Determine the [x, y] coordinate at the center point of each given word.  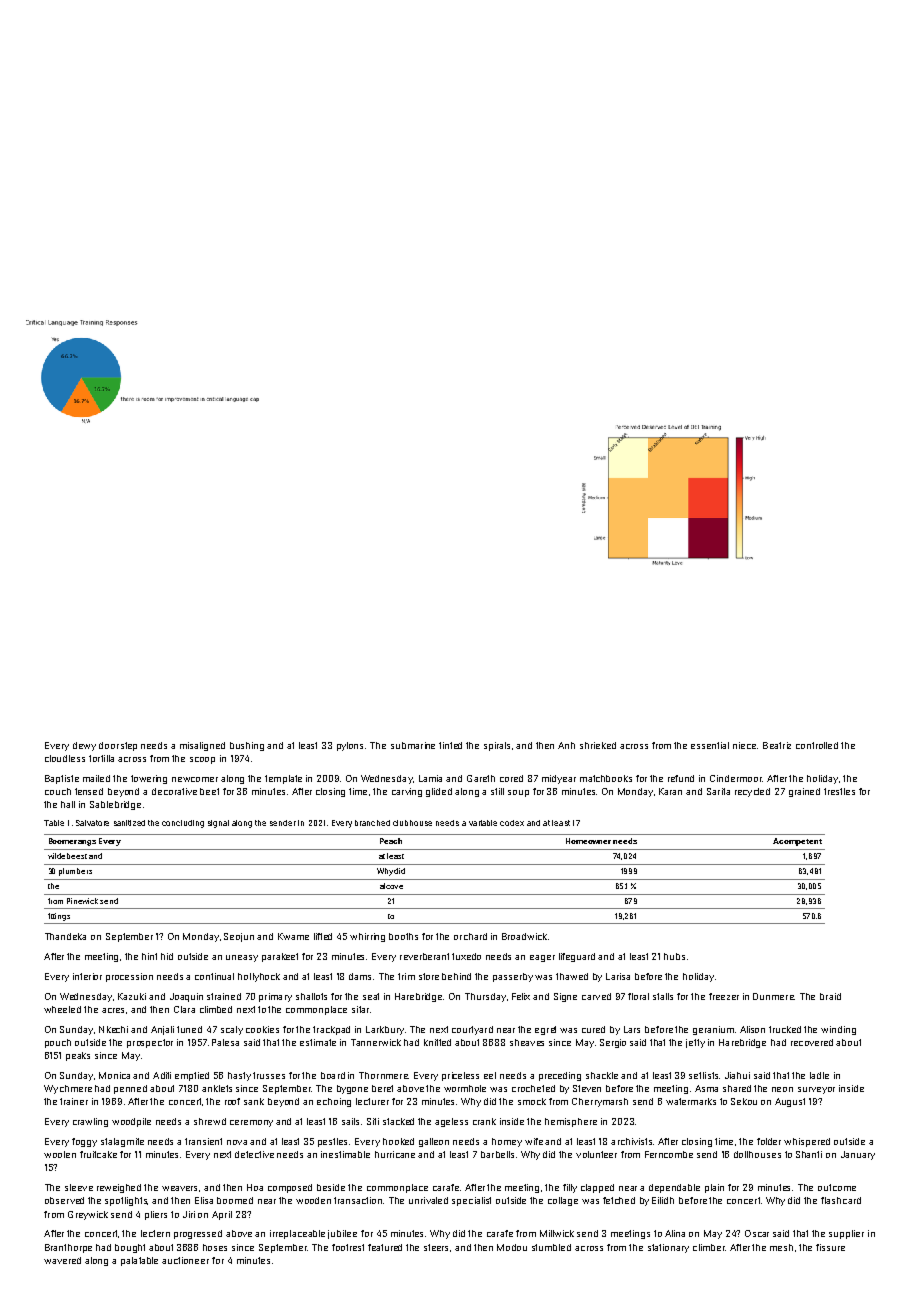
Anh [566, 745]
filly [570, 1188]
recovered [812, 1042]
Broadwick [524, 936]
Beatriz [777, 745]
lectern [155, 1233]
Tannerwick [376, 1042]
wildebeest [67, 856]
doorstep [118, 746]
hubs [674, 956]
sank [254, 1101]
